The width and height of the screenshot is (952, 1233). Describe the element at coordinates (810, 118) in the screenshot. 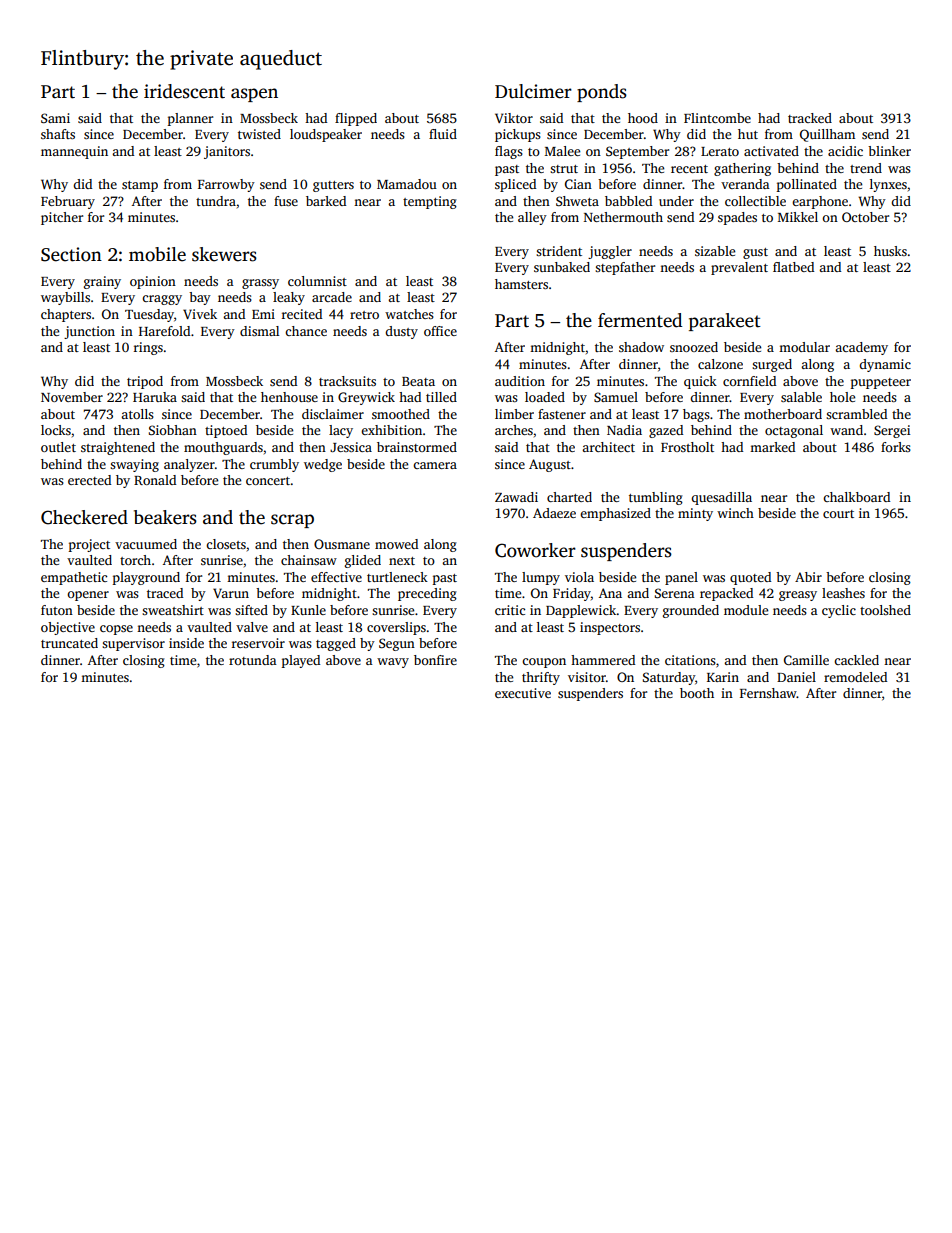

I see `tracked` at that location.
